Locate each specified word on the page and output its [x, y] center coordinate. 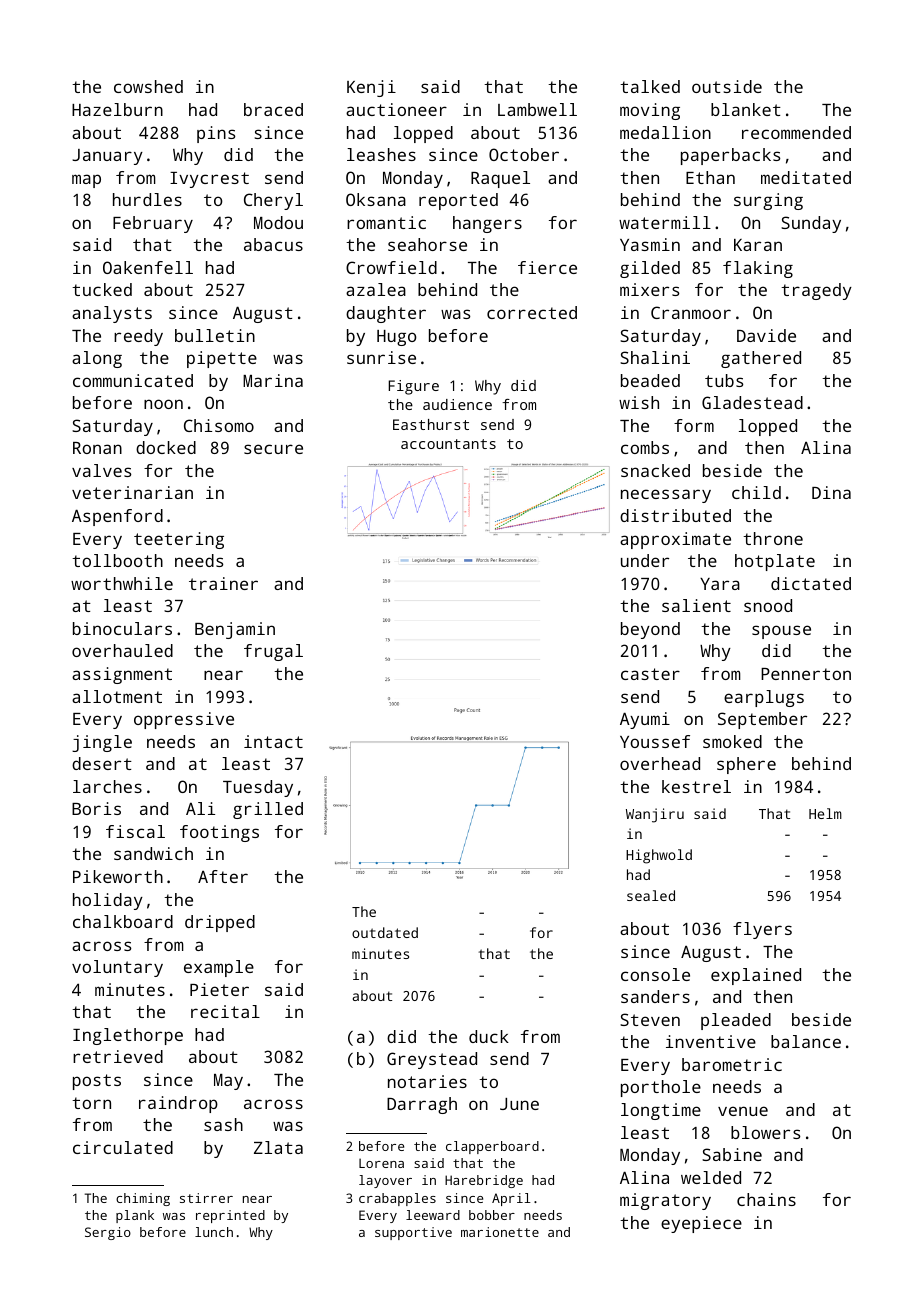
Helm [825, 813]
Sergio [108, 1233]
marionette [500, 1232]
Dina [831, 492]
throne [773, 538]
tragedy [816, 291]
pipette [222, 359]
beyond [650, 630]
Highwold [659, 856]
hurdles [147, 199]
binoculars [122, 628]
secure [273, 449]
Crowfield [391, 267]
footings [219, 833]
